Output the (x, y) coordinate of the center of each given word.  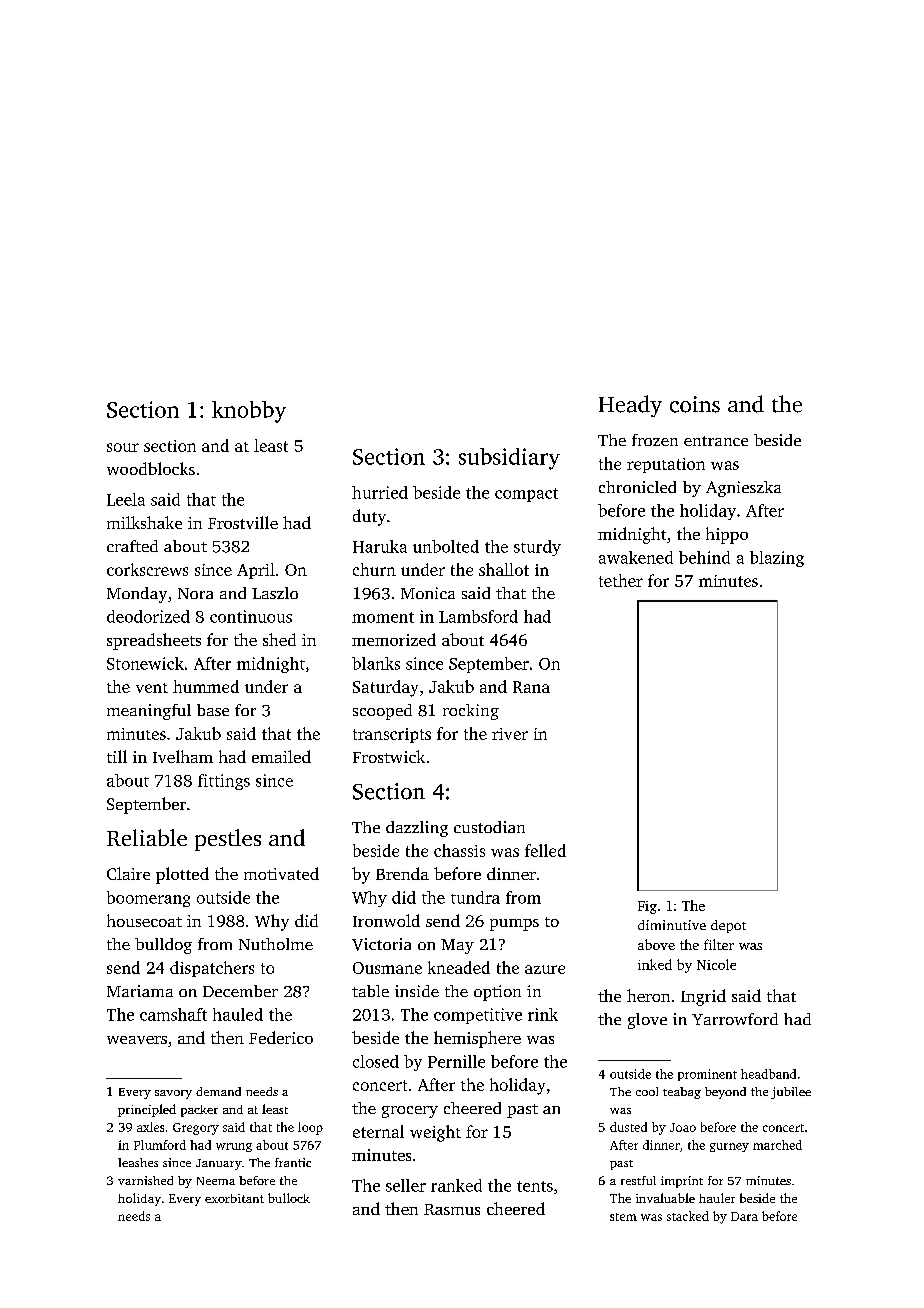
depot (728, 926)
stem (623, 1217)
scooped (382, 712)
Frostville (243, 522)
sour (123, 447)
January (219, 1164)
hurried (380, 492)
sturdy (537, 548)
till (117, 756)
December (240, 991)
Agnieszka (743, 489)
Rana (531, 687)
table (370, 991)
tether (621, 580)
